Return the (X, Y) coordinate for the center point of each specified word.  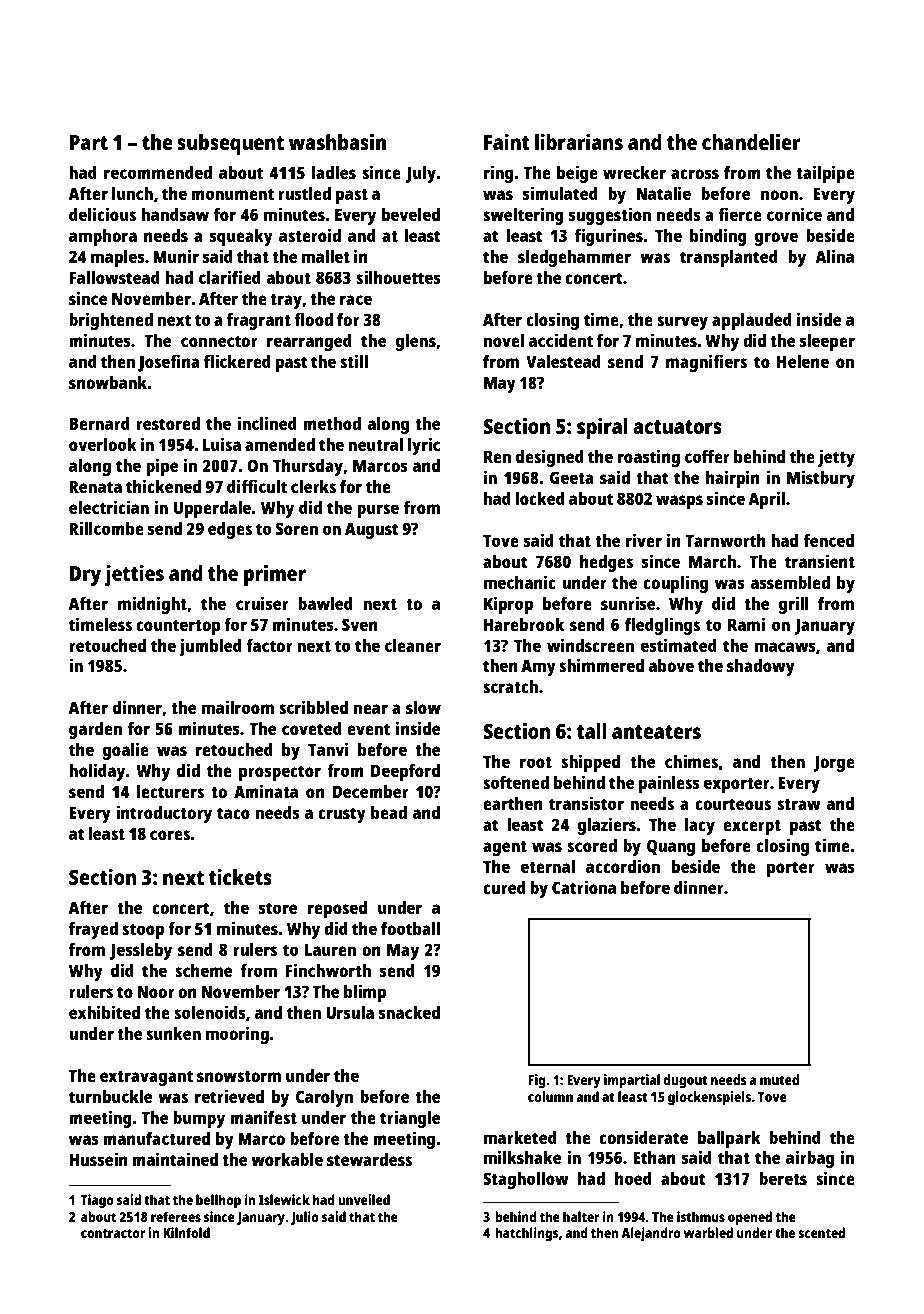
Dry (85, 576)
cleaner (413, 645)
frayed (93, 930)
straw (799, 804)
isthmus (701, 1216)
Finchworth (328, 970)
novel (504, 340)
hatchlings (527, 1234)
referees (176, 1216)
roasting (649, 458)
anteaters (656, 732)
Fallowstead (114, 277)
